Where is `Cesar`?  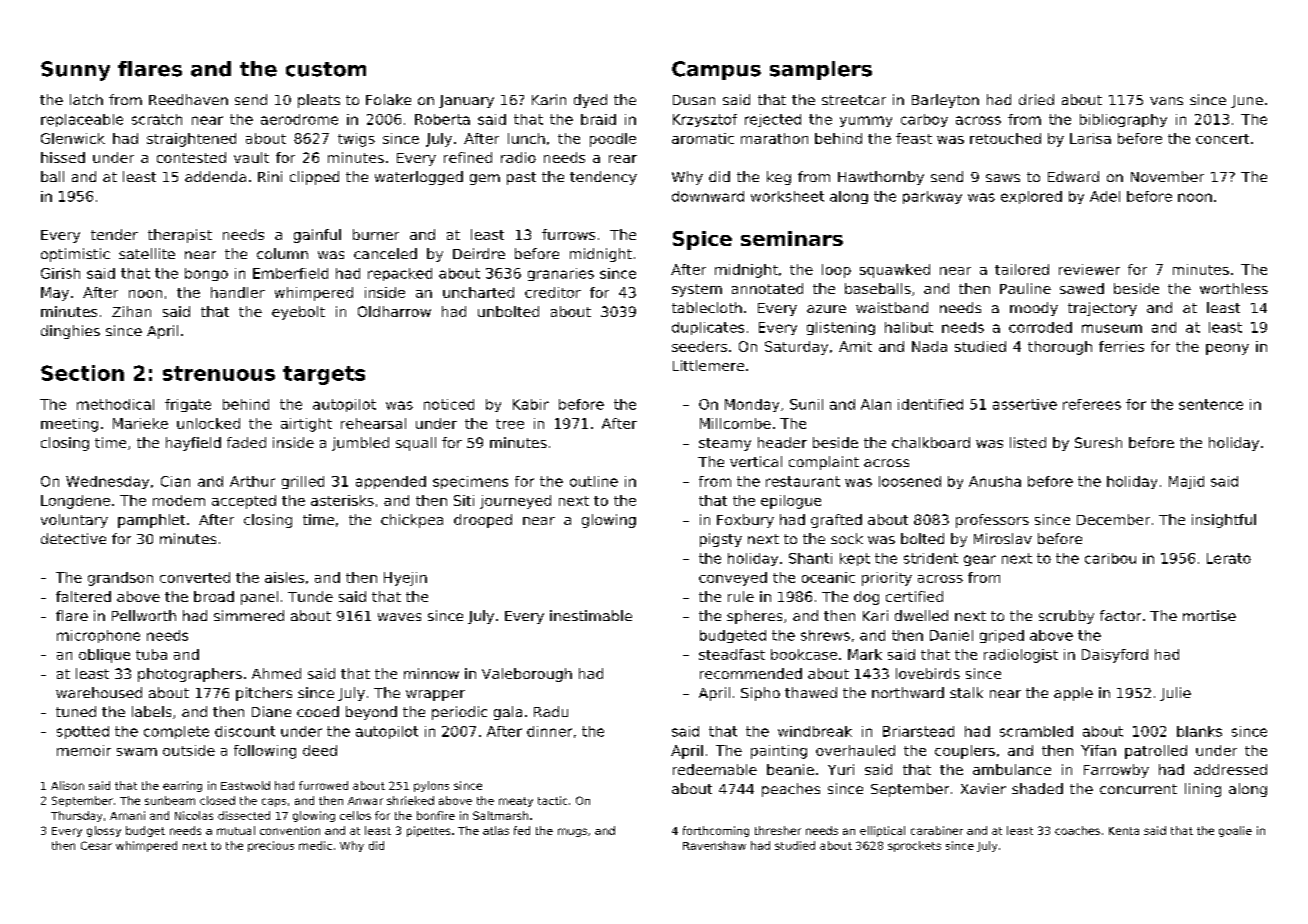
Cesar is located at coordinates (96, 845).
